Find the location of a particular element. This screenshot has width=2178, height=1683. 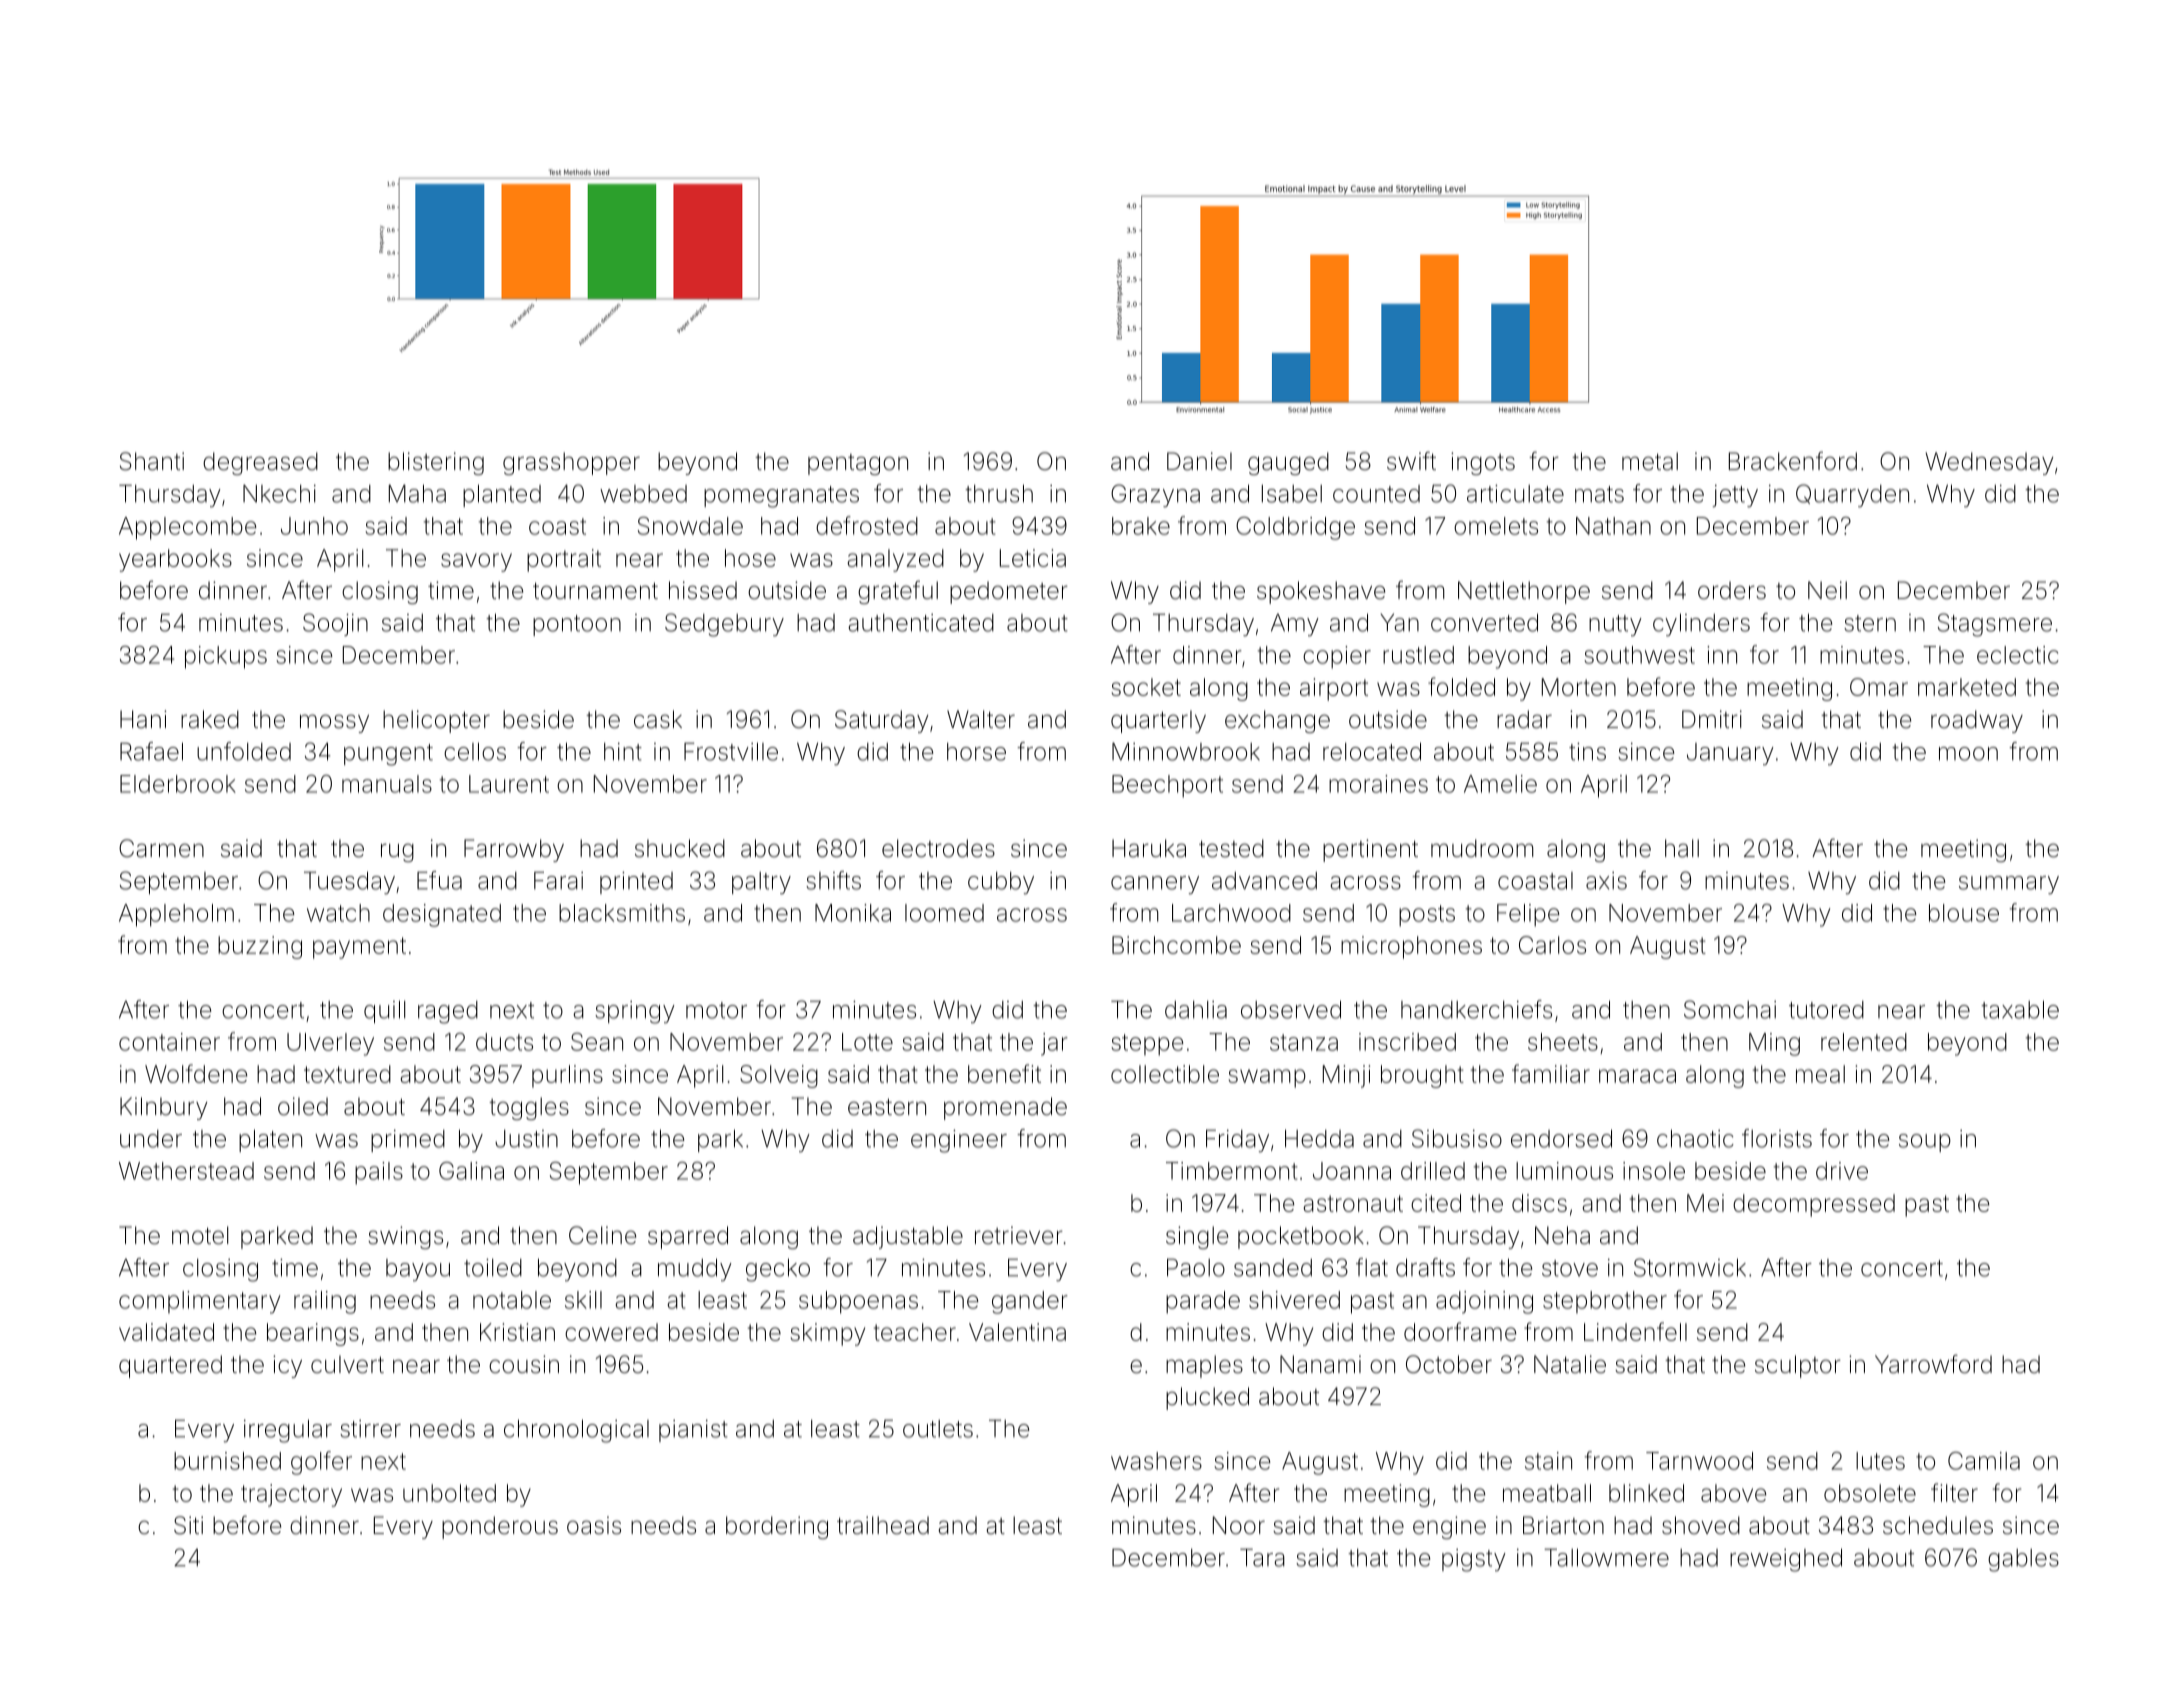

Walter is located at coordinates (981, 719).
